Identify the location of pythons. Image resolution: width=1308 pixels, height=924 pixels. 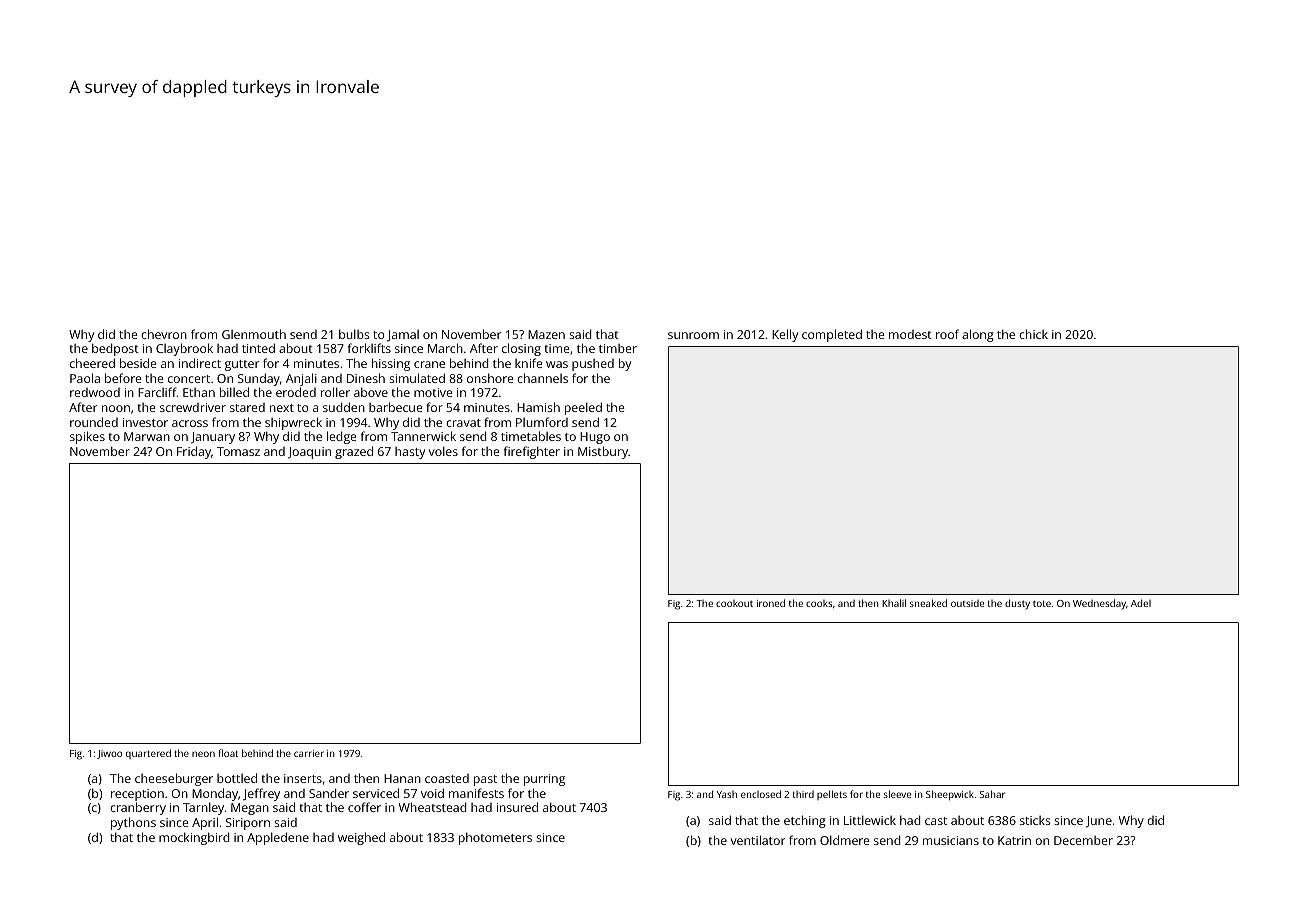
(133, 823).
